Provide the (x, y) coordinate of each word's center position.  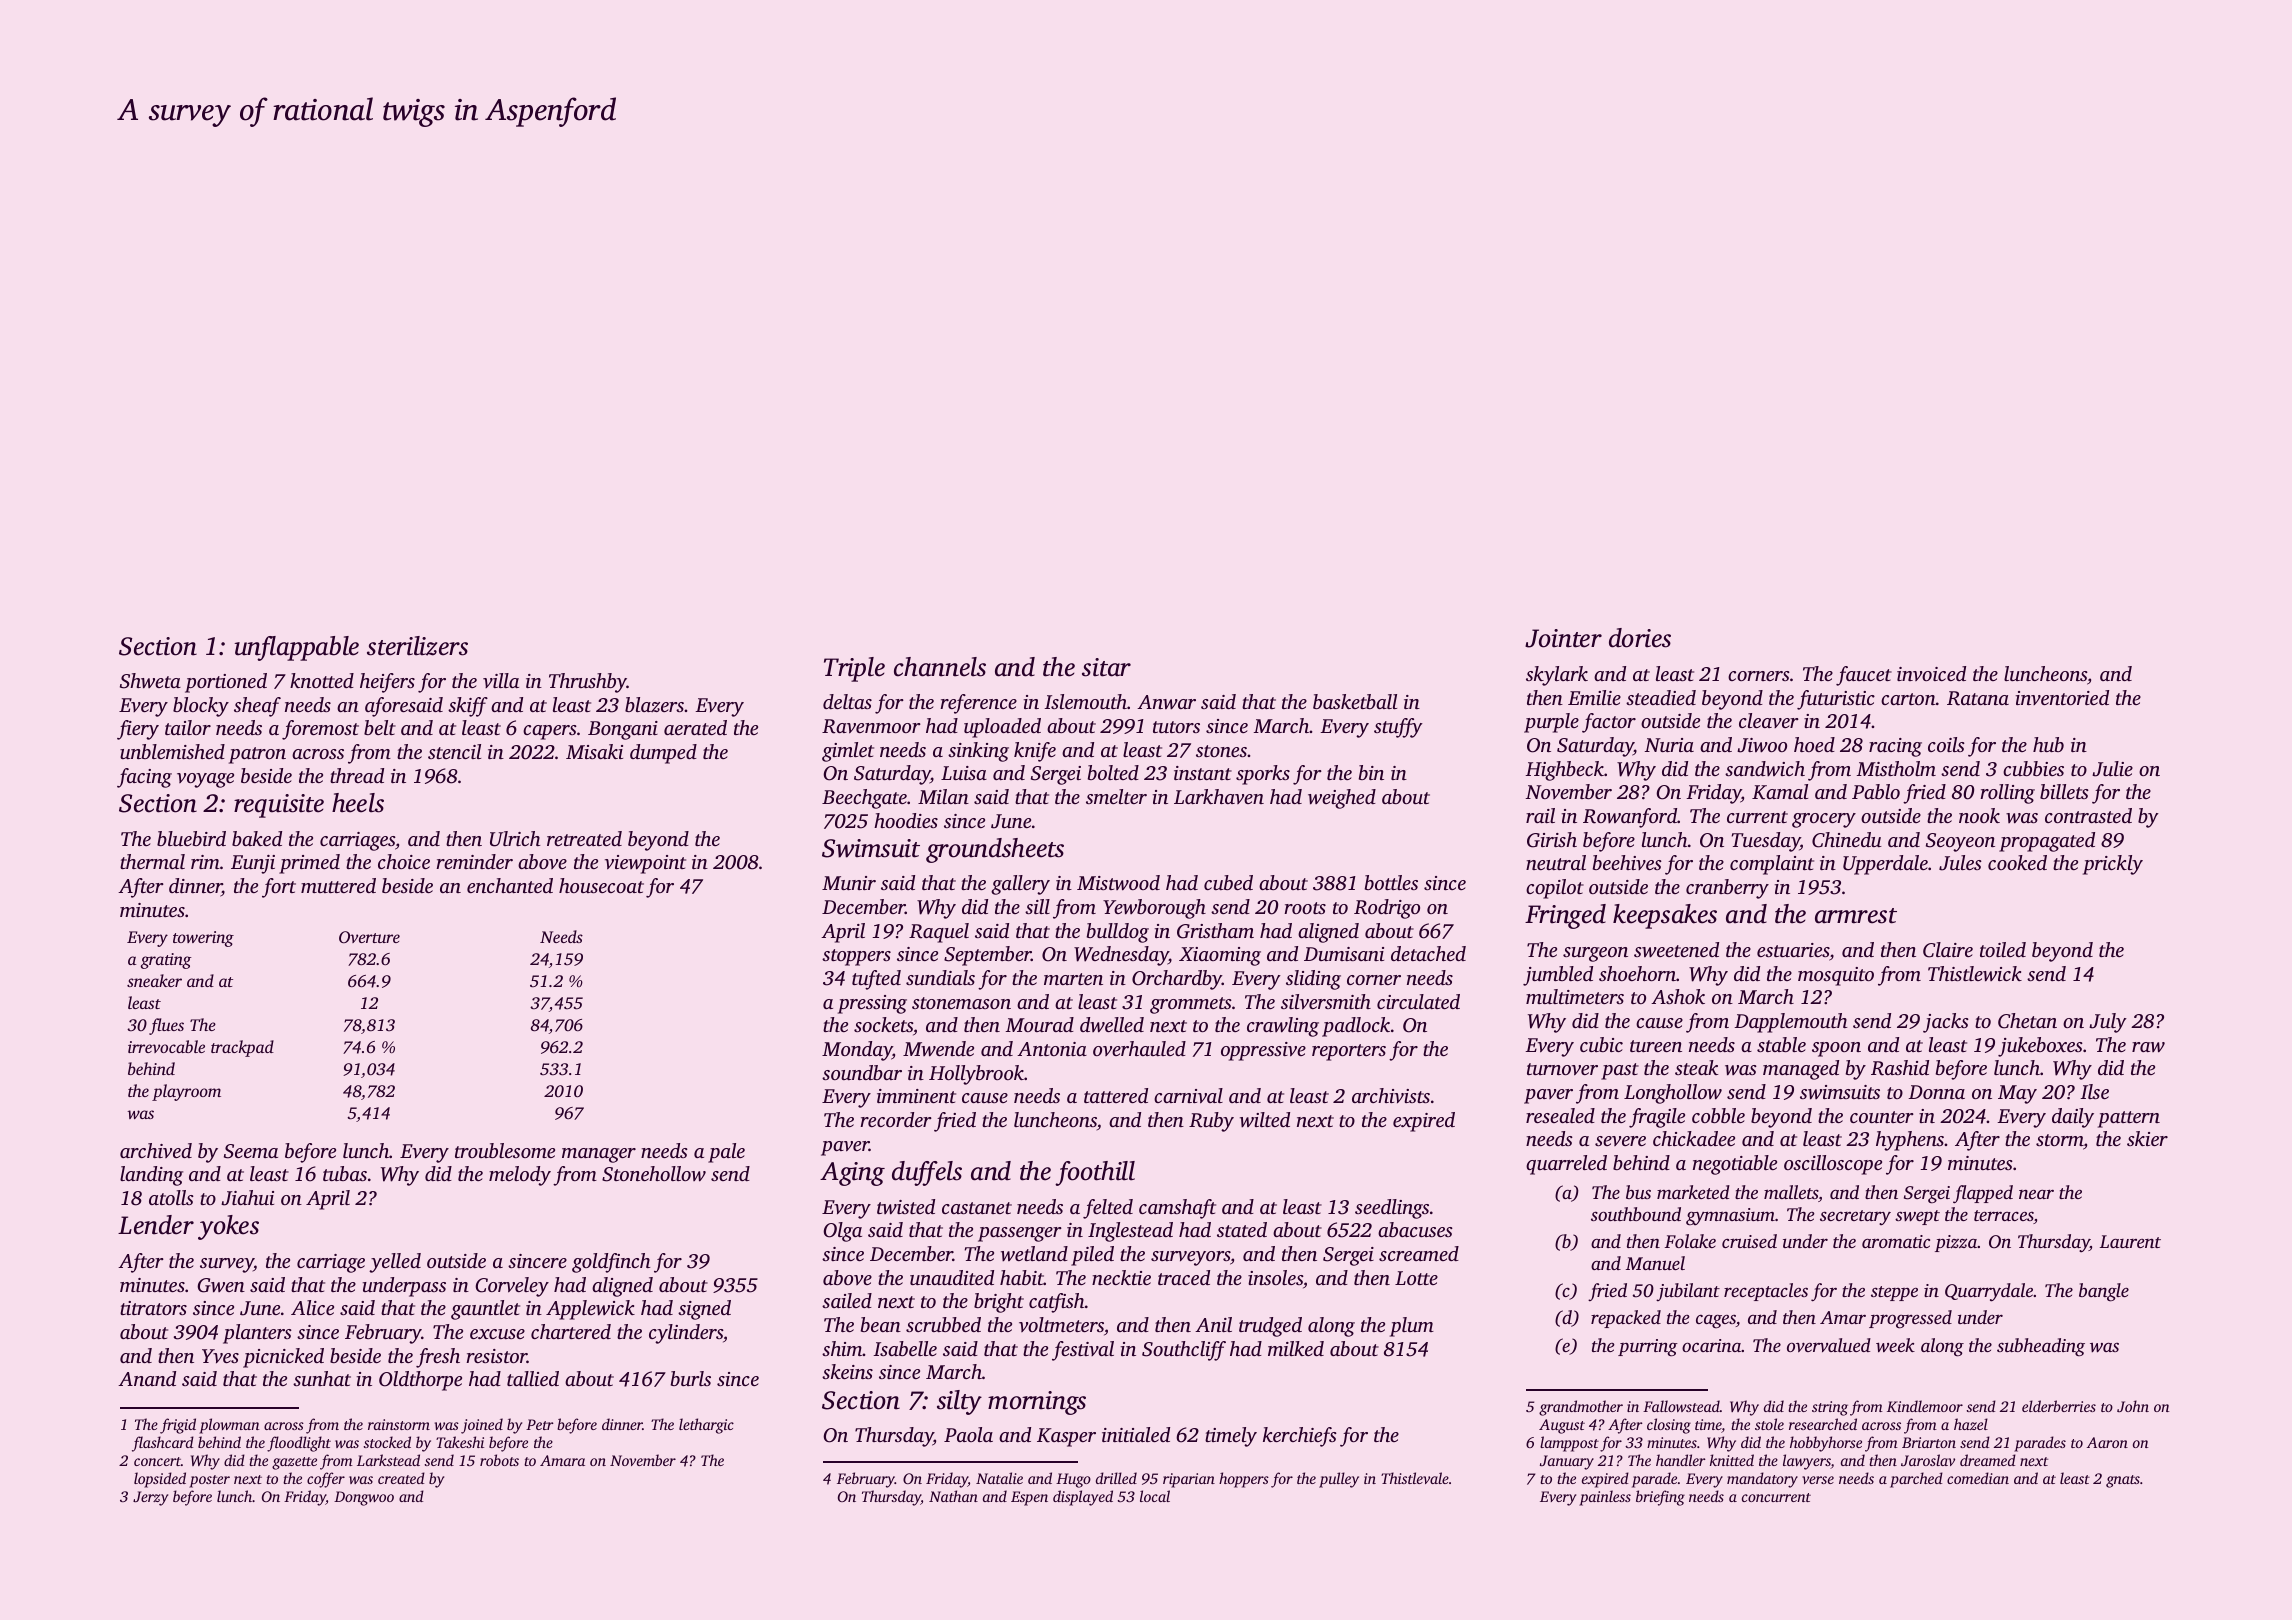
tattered (1116, 1095)
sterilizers (417, 646)
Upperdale (1885, 865)
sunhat (322, 1378)
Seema (251, 1151)
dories (1640, 638)
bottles (1391, 882)
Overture (369, 937)
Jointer (1563, 638)
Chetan (2027, 1021)
